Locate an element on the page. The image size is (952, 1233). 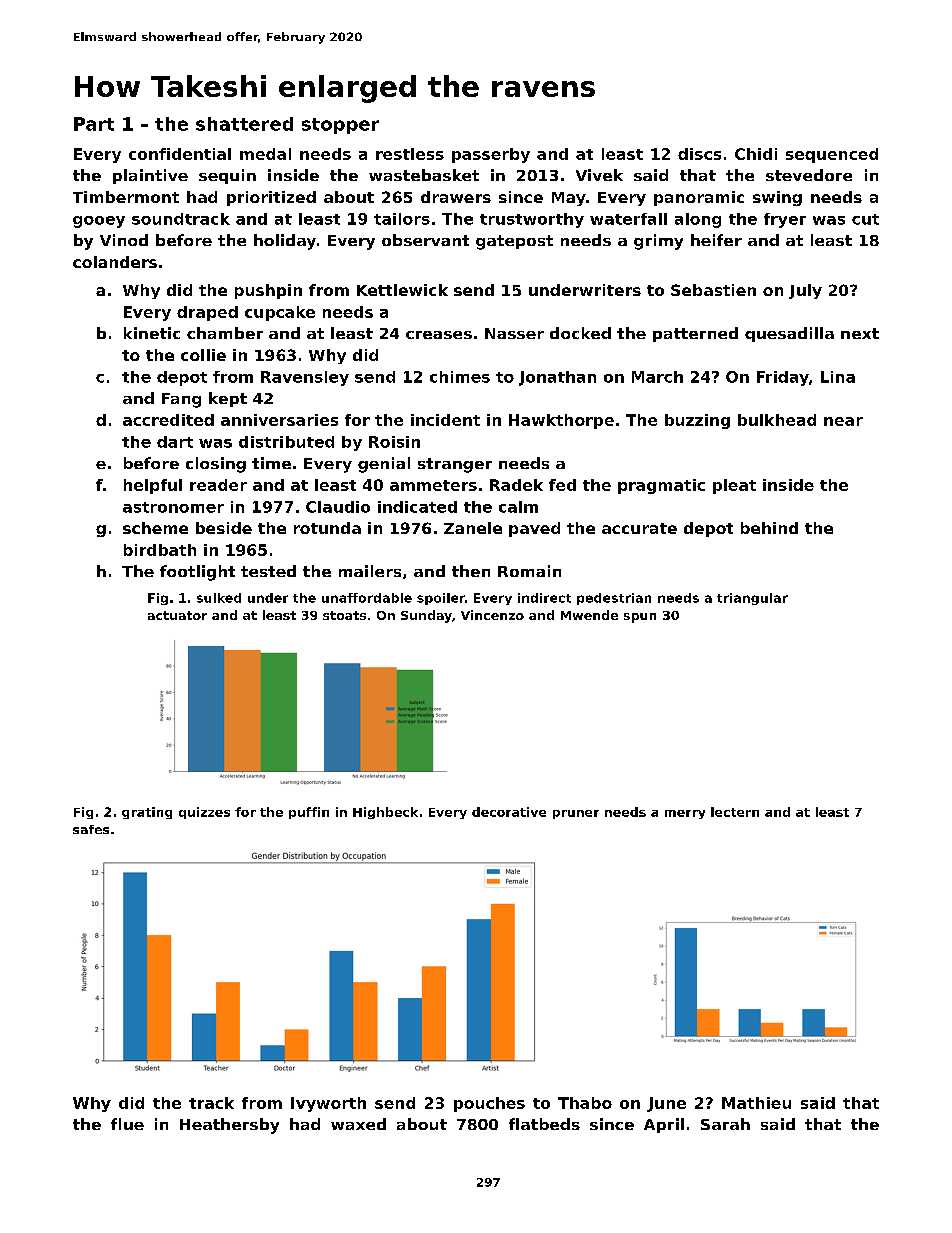
ammeters is located at coordinates (433, 485).
